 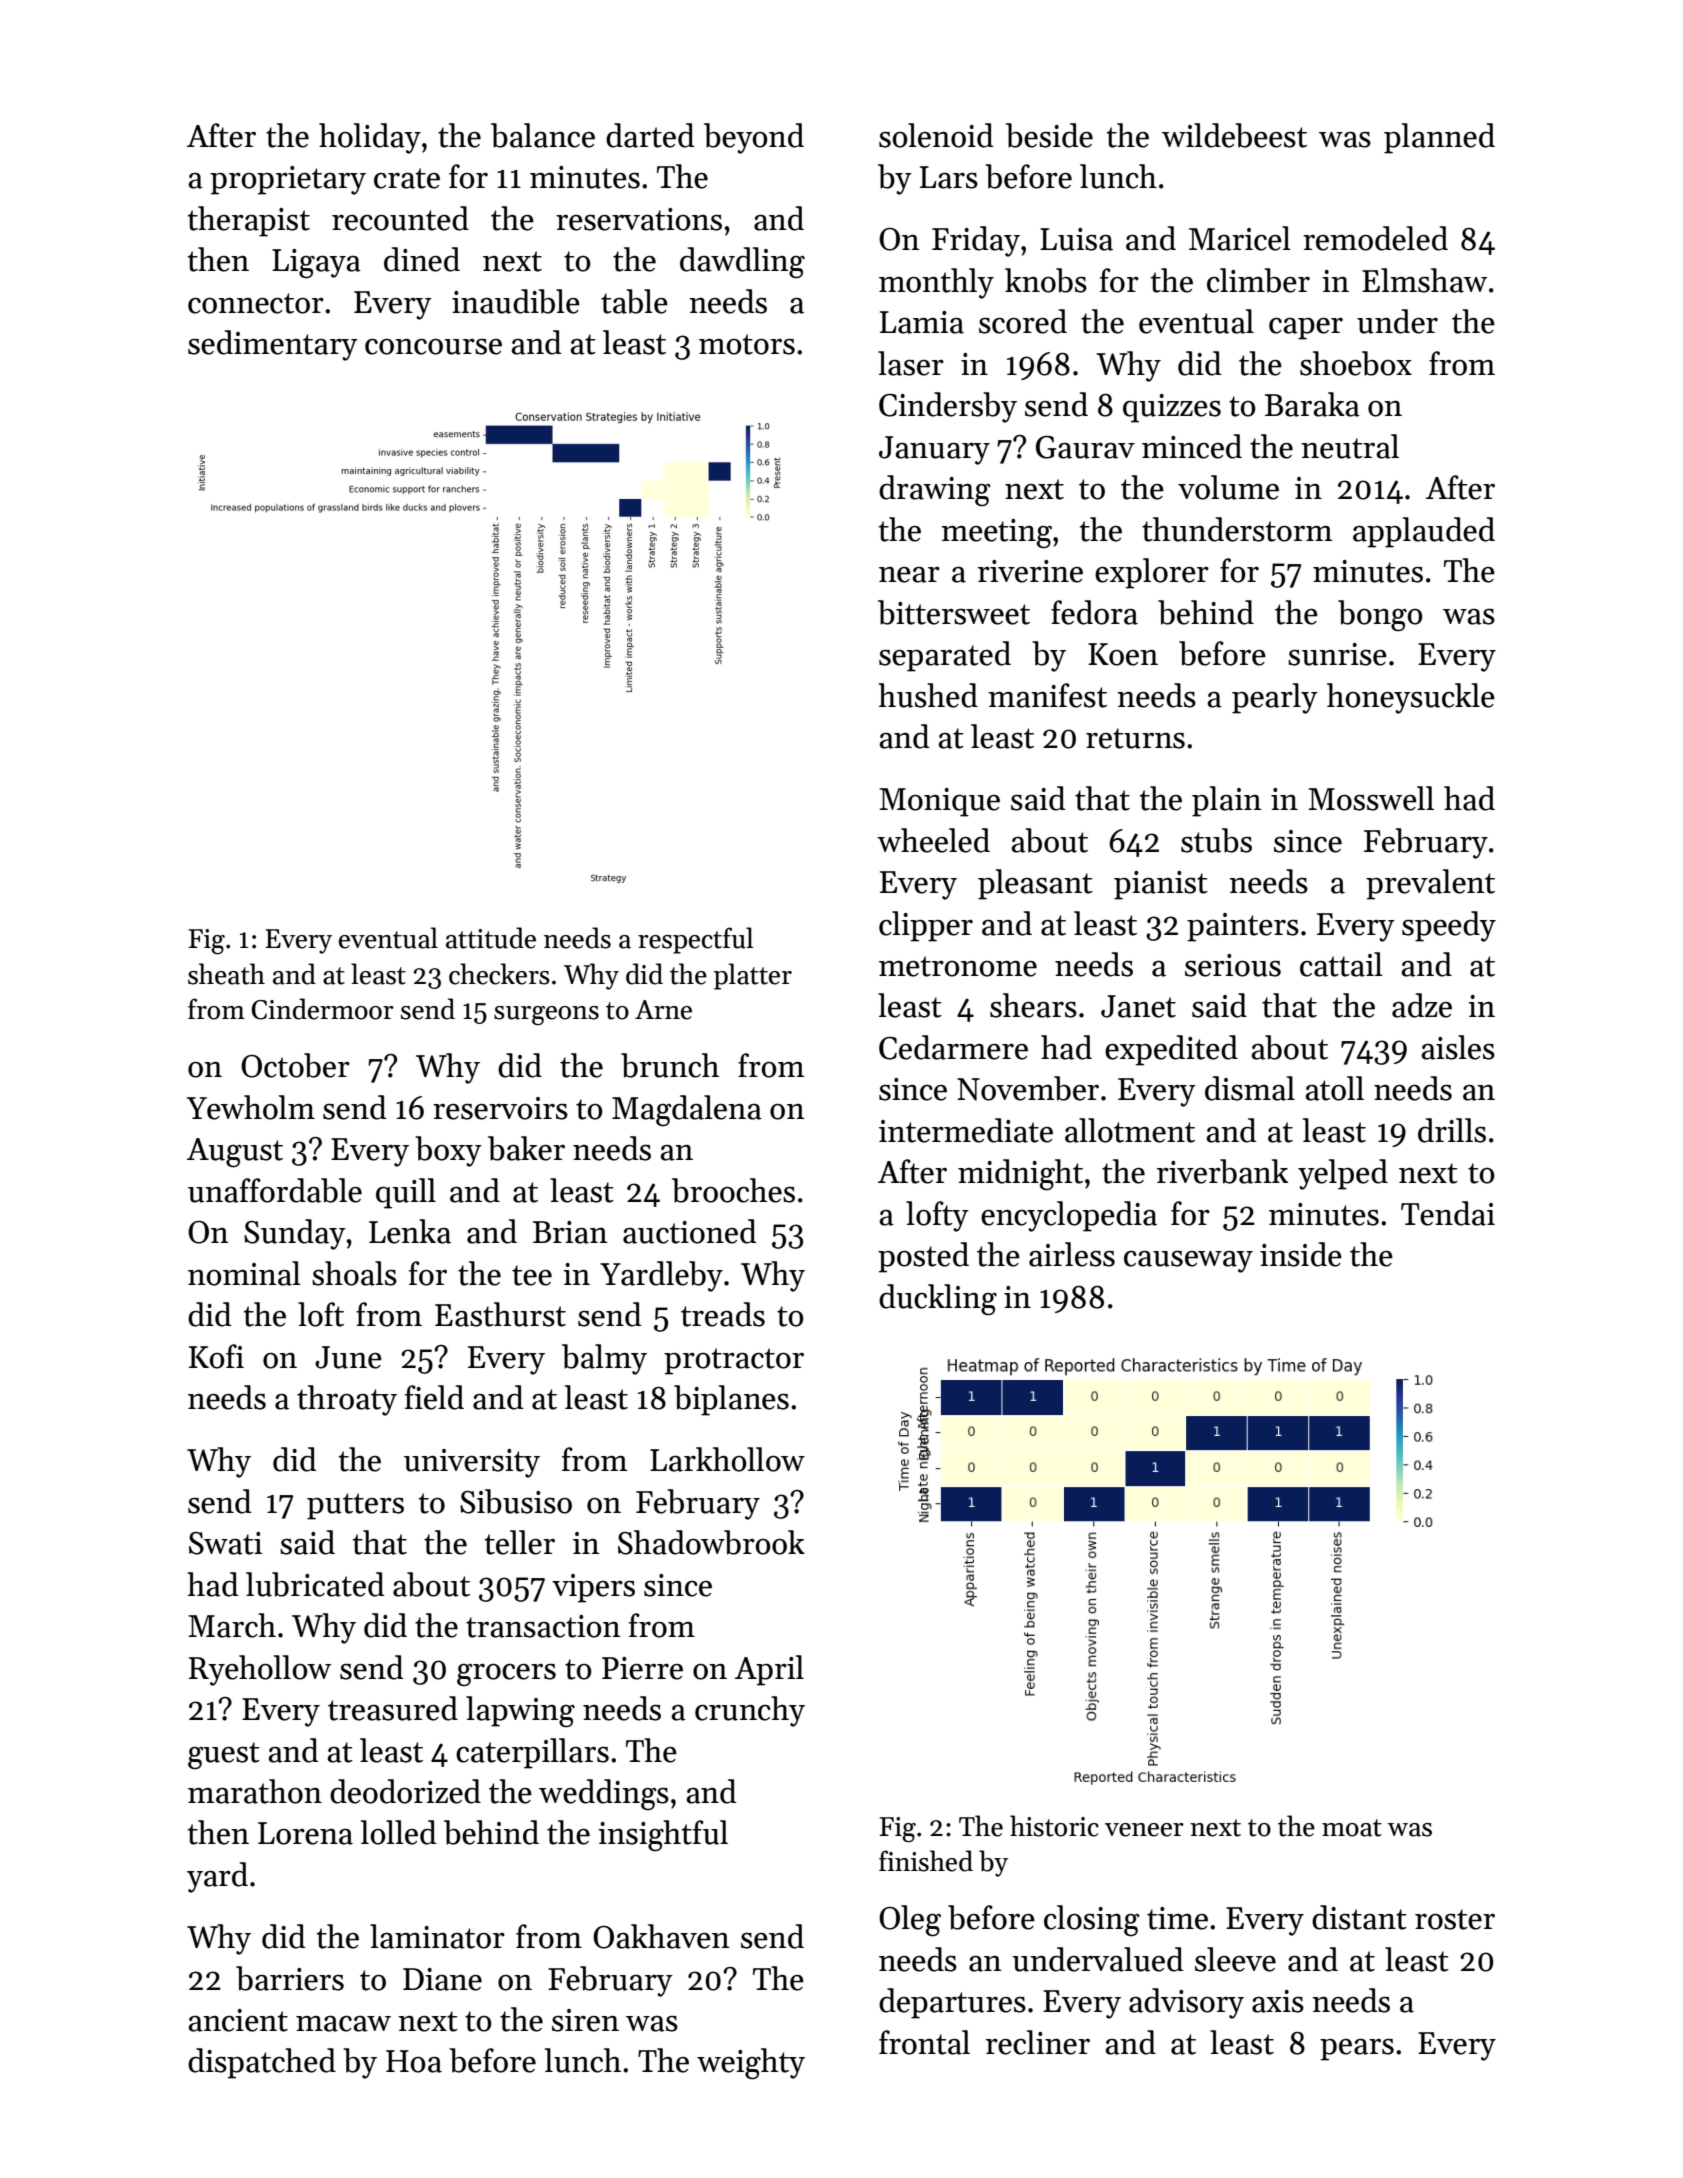 What do you see at coordinates (1233, 965) in the page?
I see `serious` at bounding box center [1233, 965].
